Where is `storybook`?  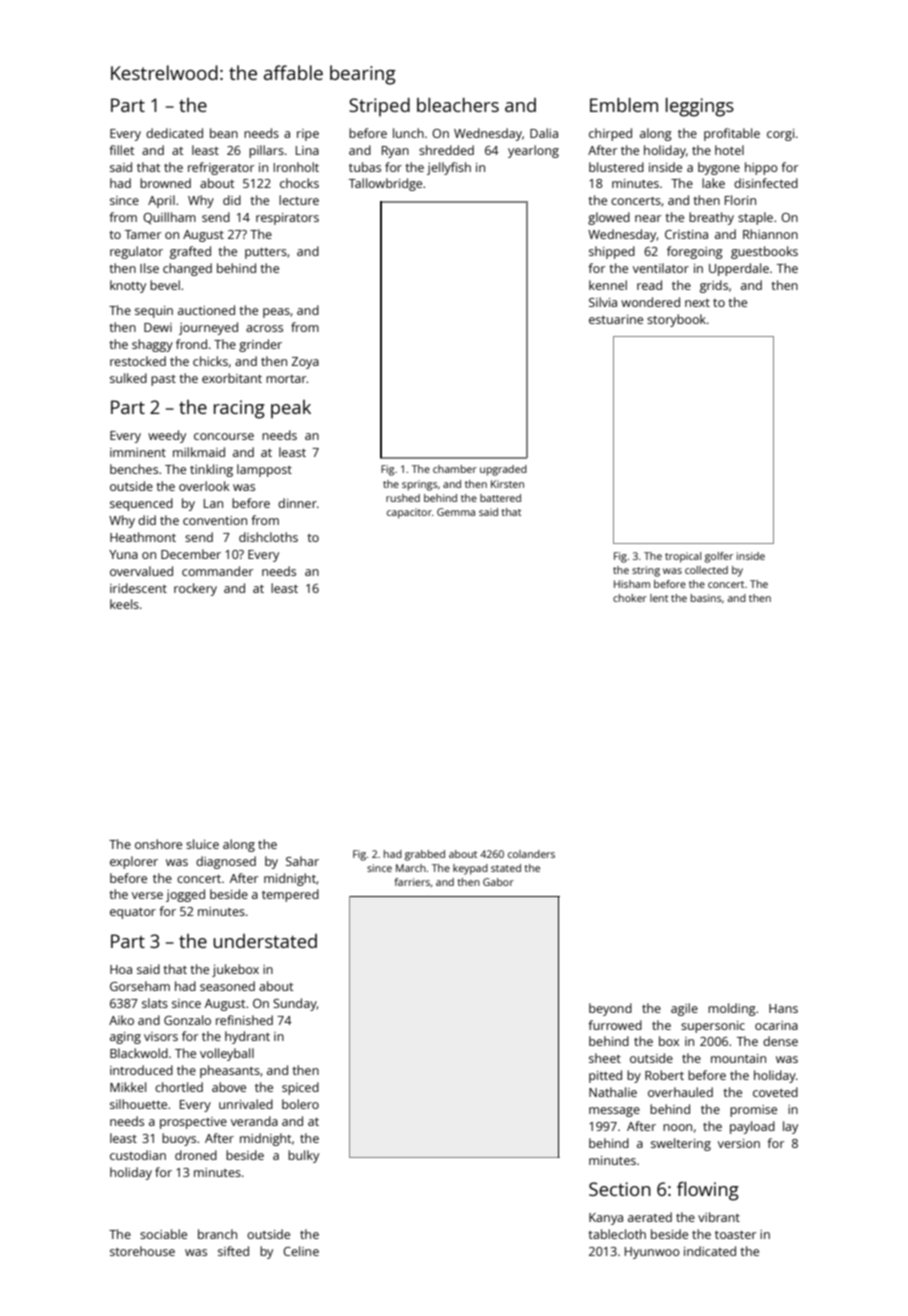
storybook is located at coordinates (676, 320).
